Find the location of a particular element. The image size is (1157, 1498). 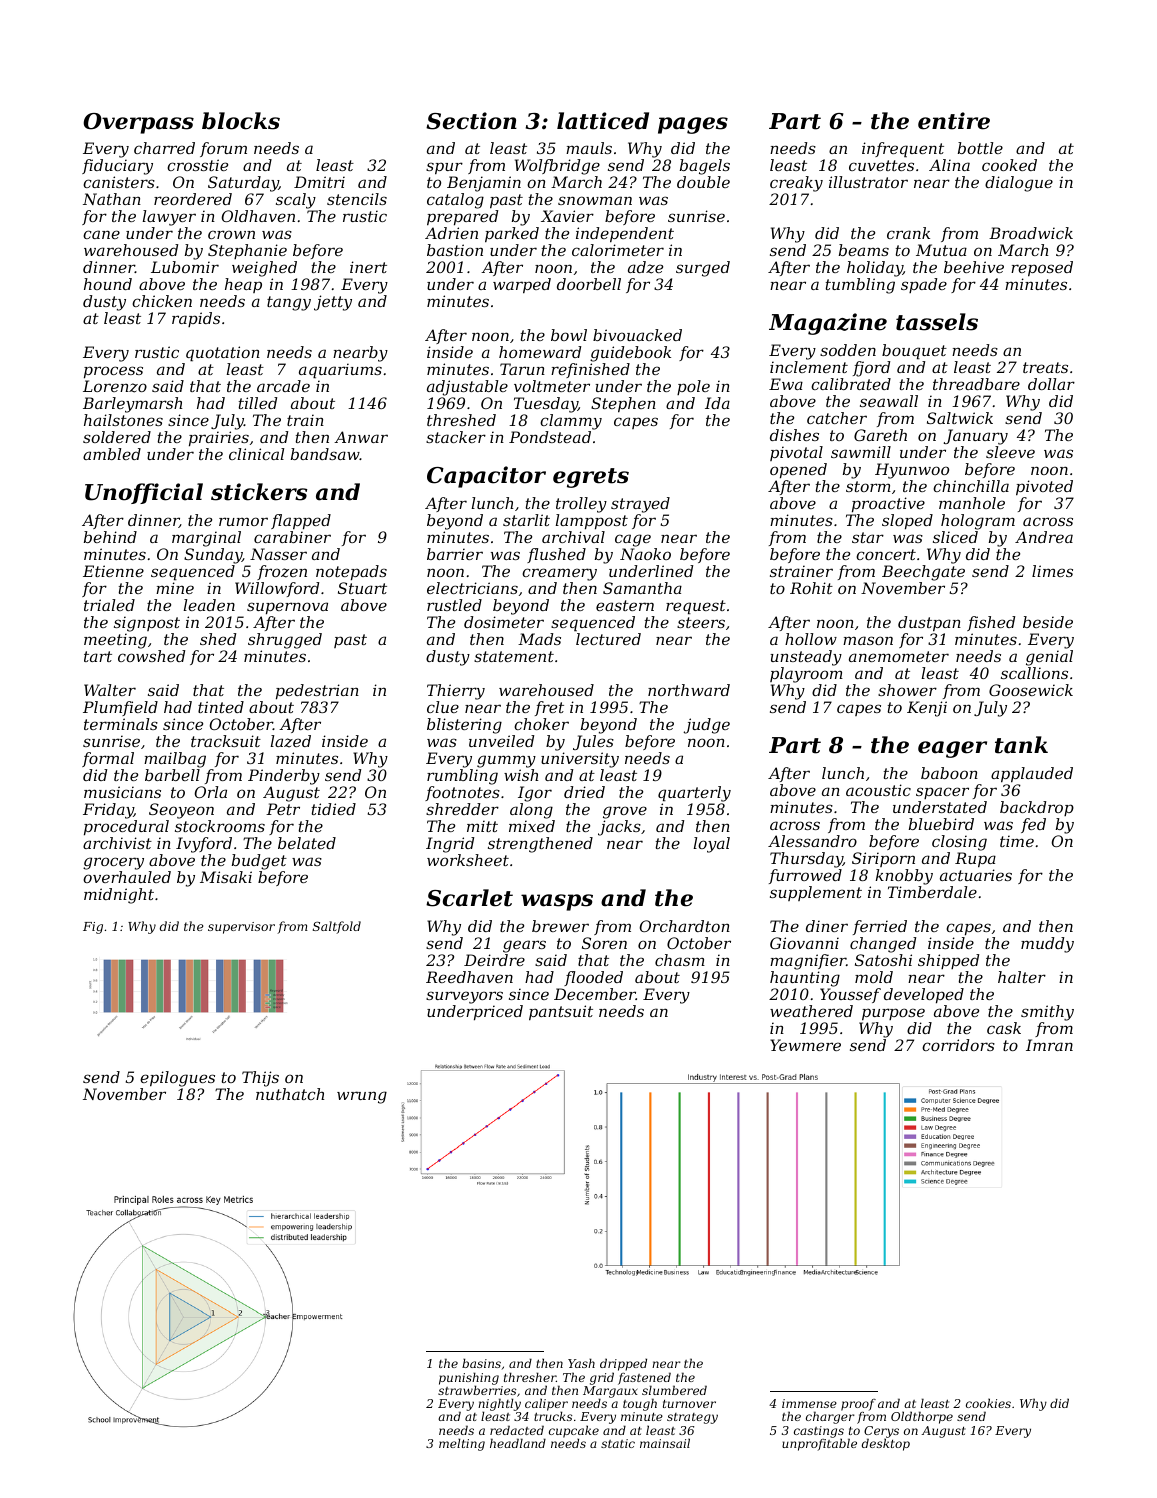

quarterly is located at coordinates (694, 794).
